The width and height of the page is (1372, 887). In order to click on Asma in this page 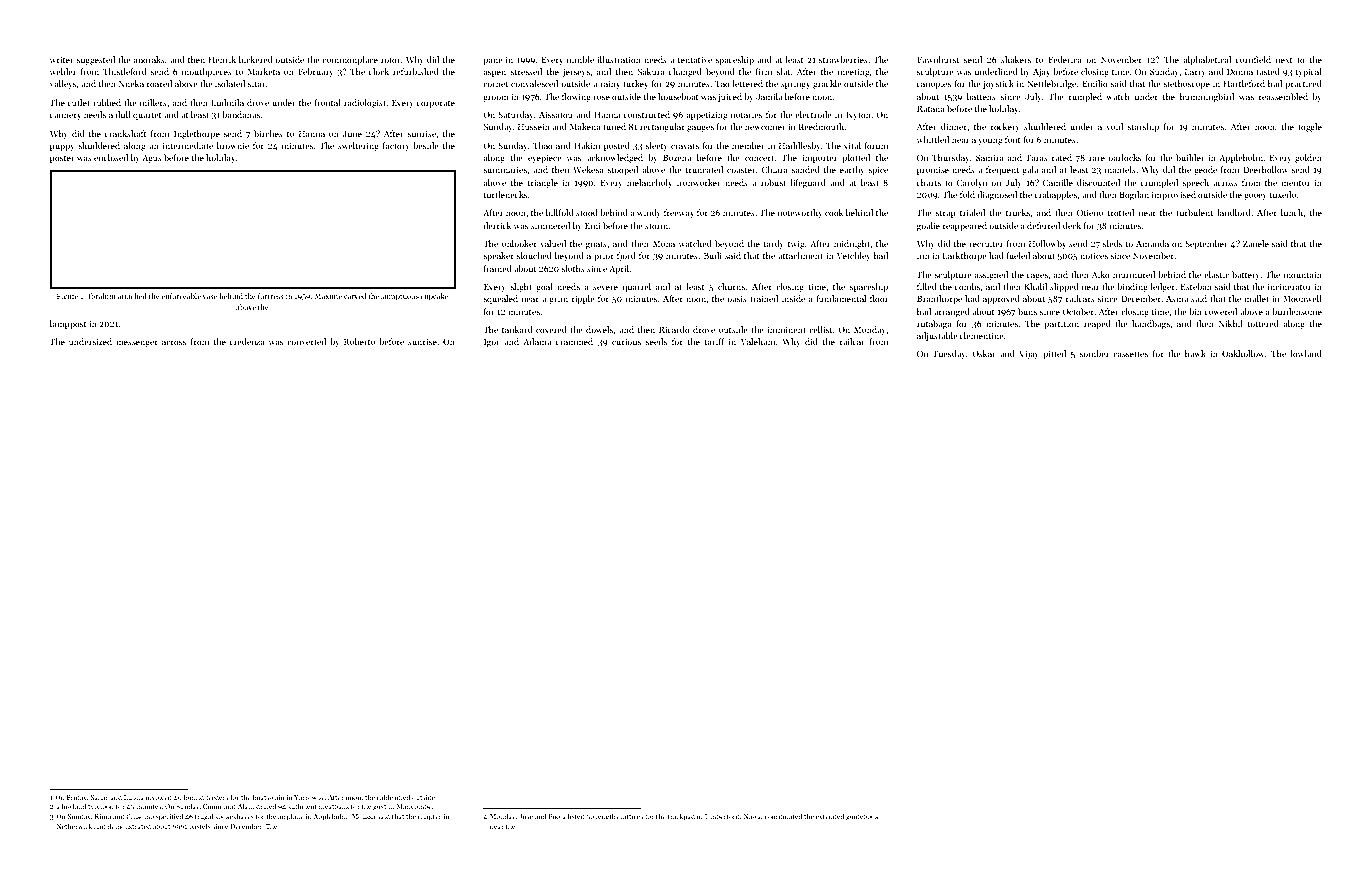, I will do `click(1177, 299)`.
